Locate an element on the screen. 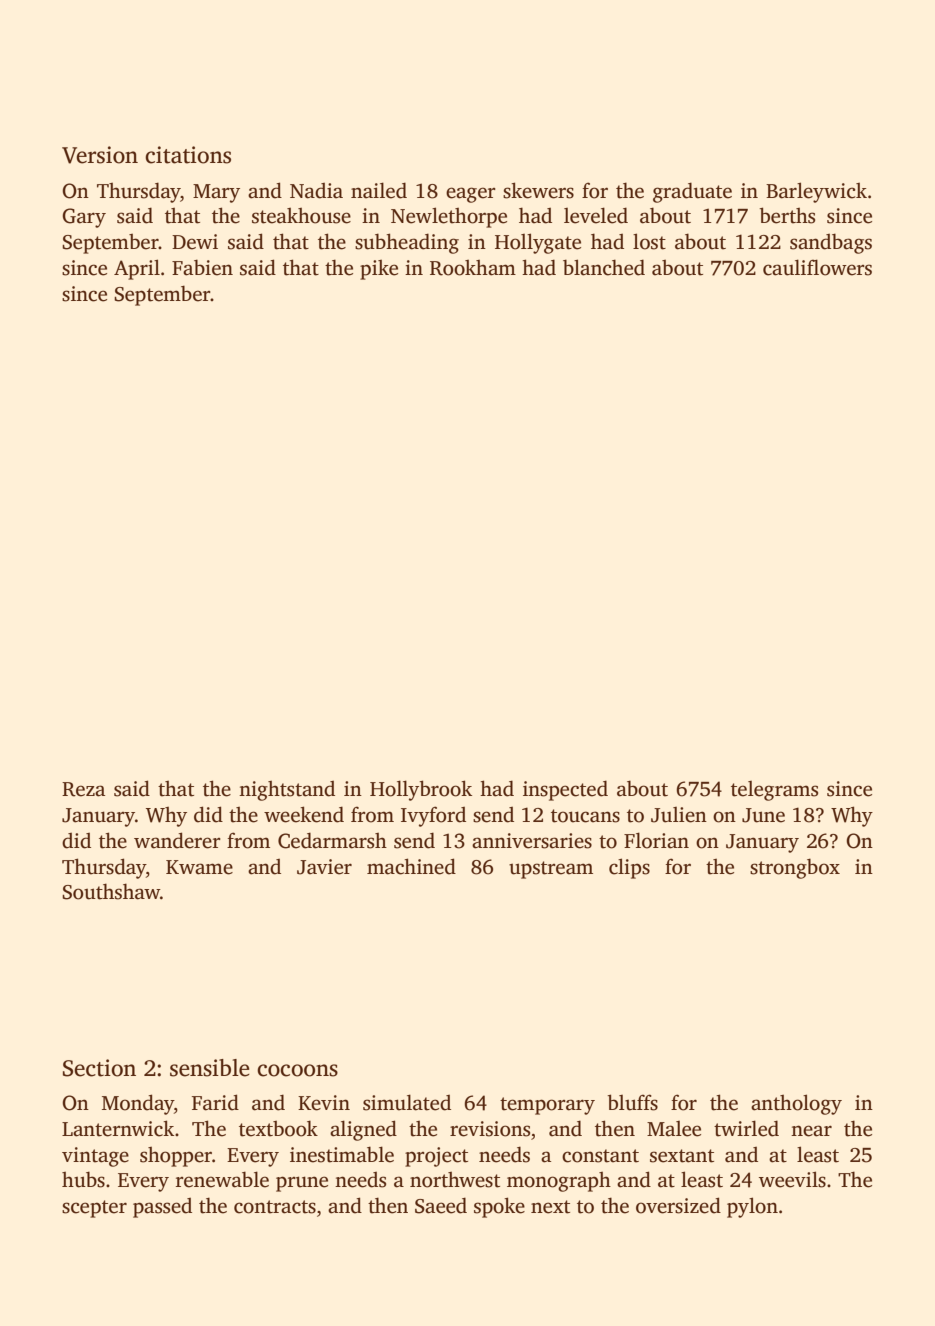  inspected is located at coordinates (565, 790).
